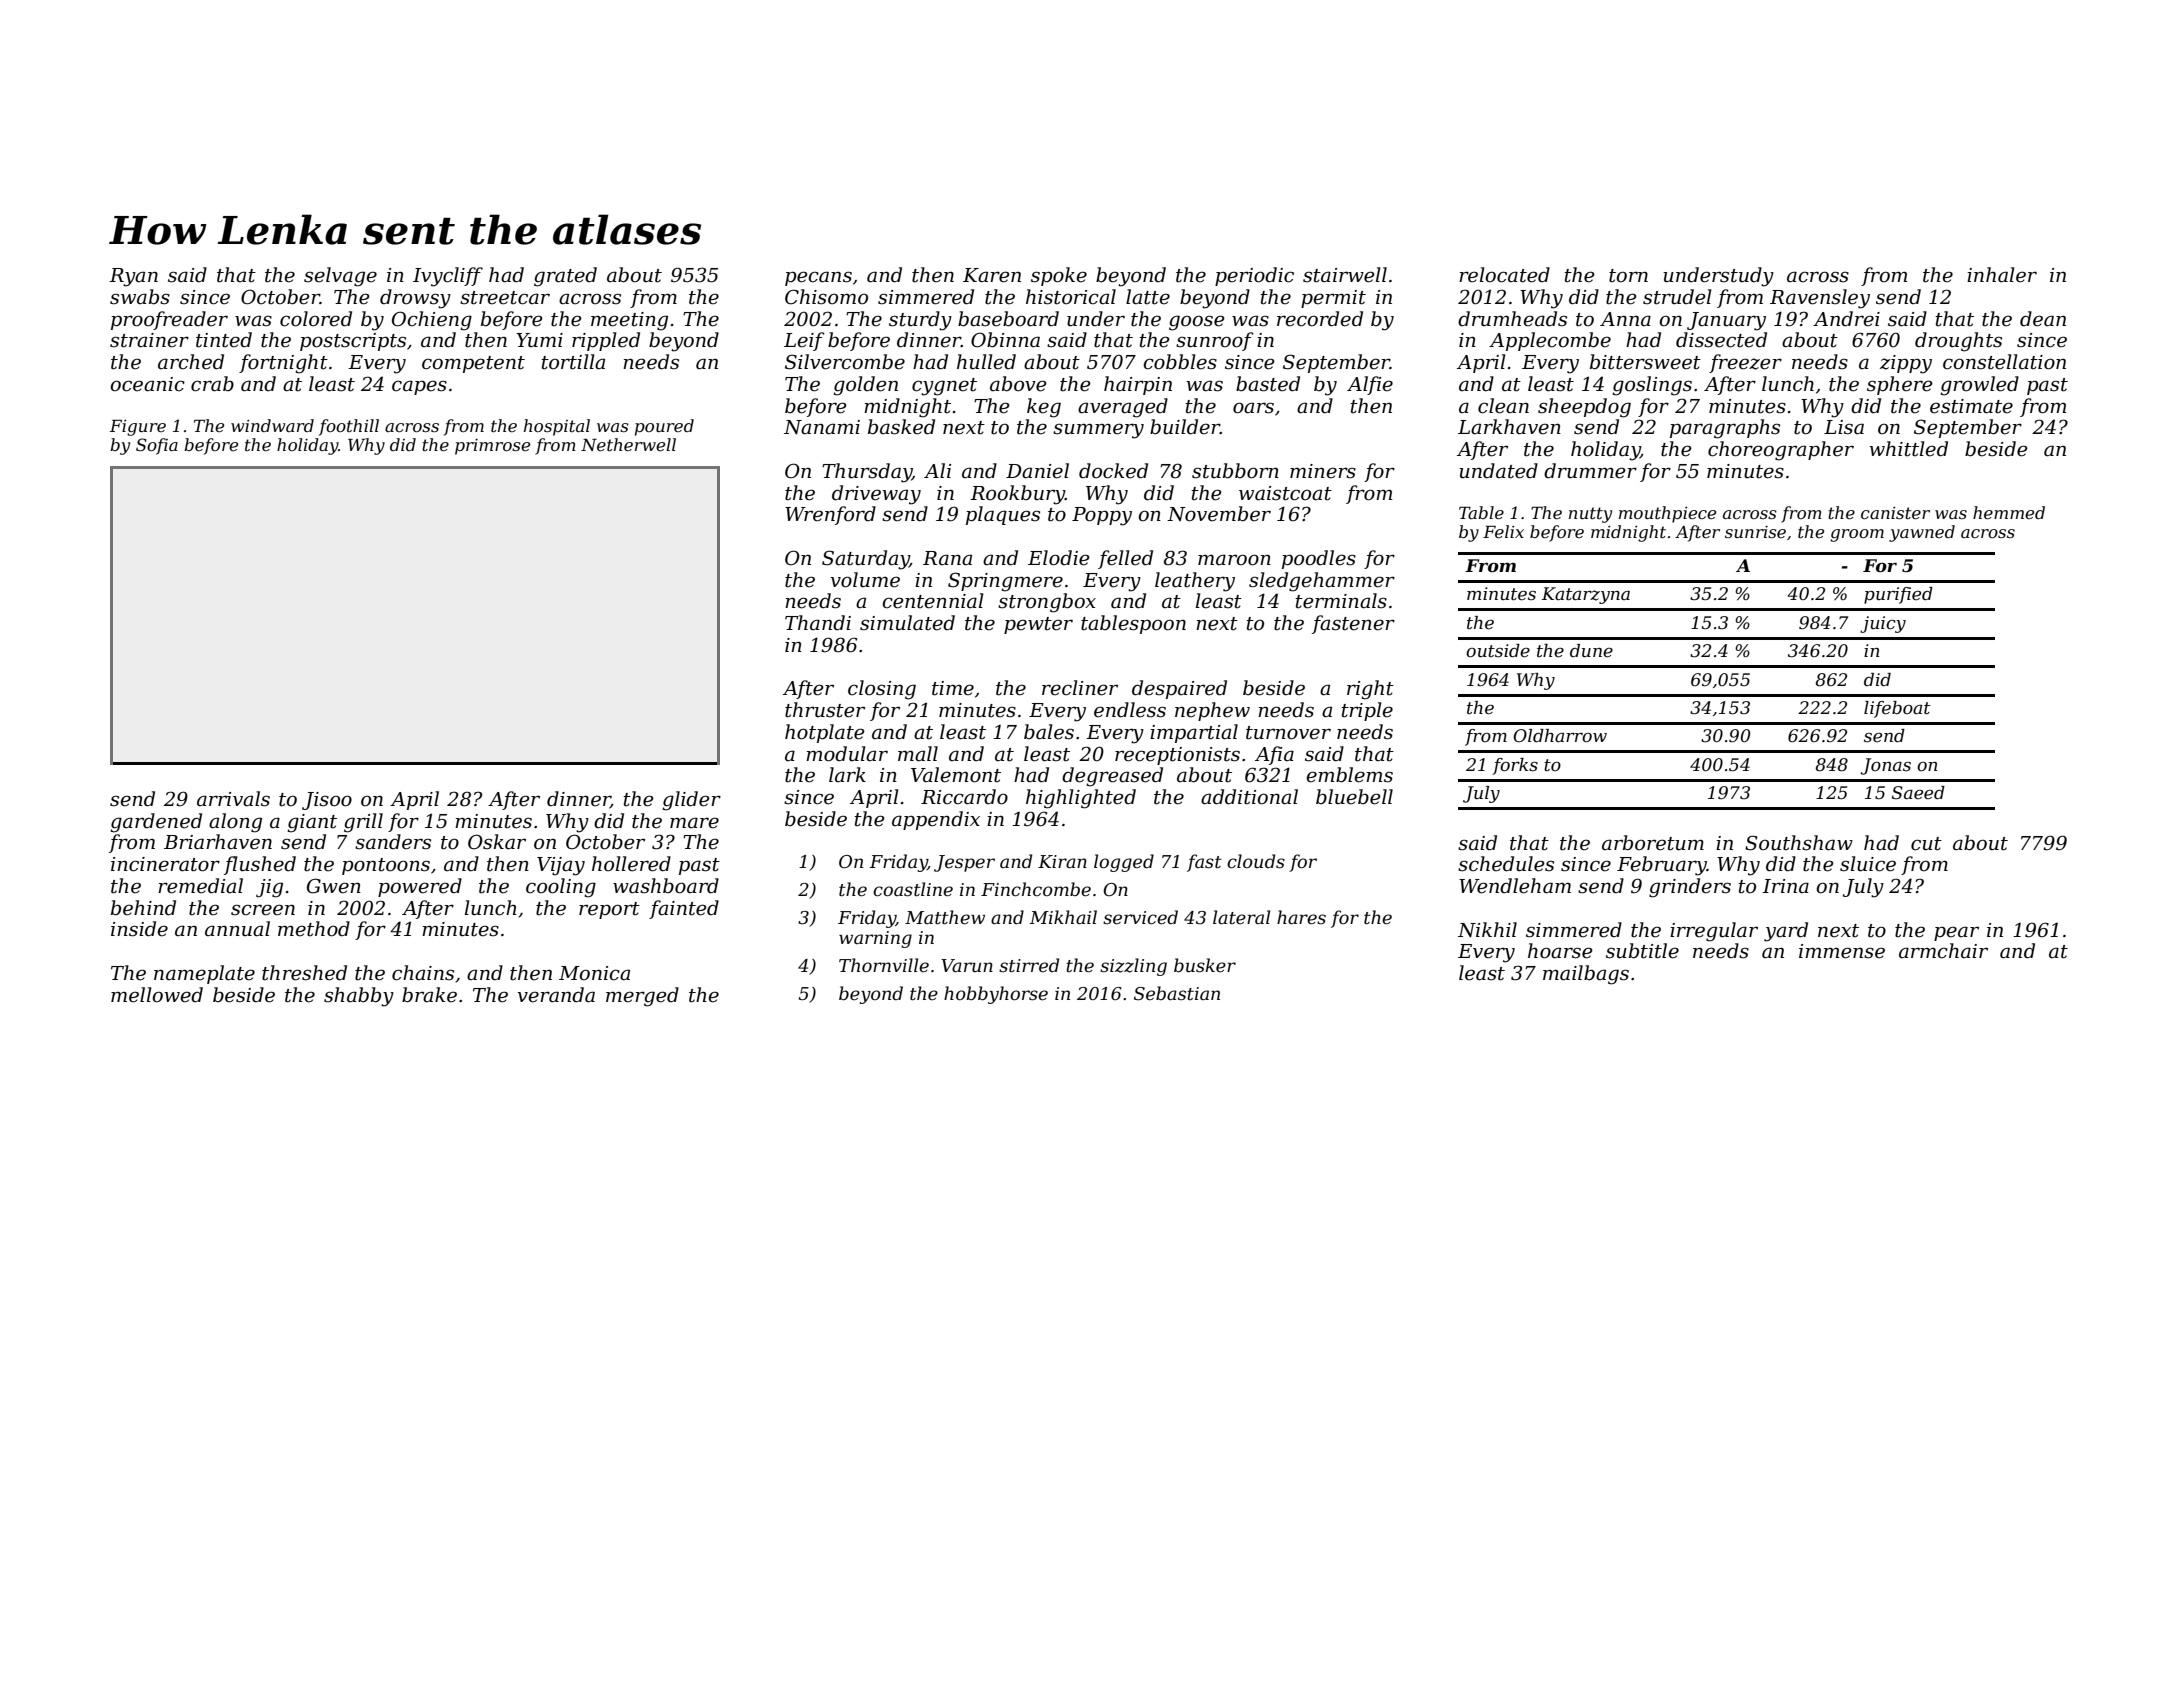 Image resolution: width=2178 pixels, height=1683 pixels. I want to click on proofreader, so click(169, 320).
